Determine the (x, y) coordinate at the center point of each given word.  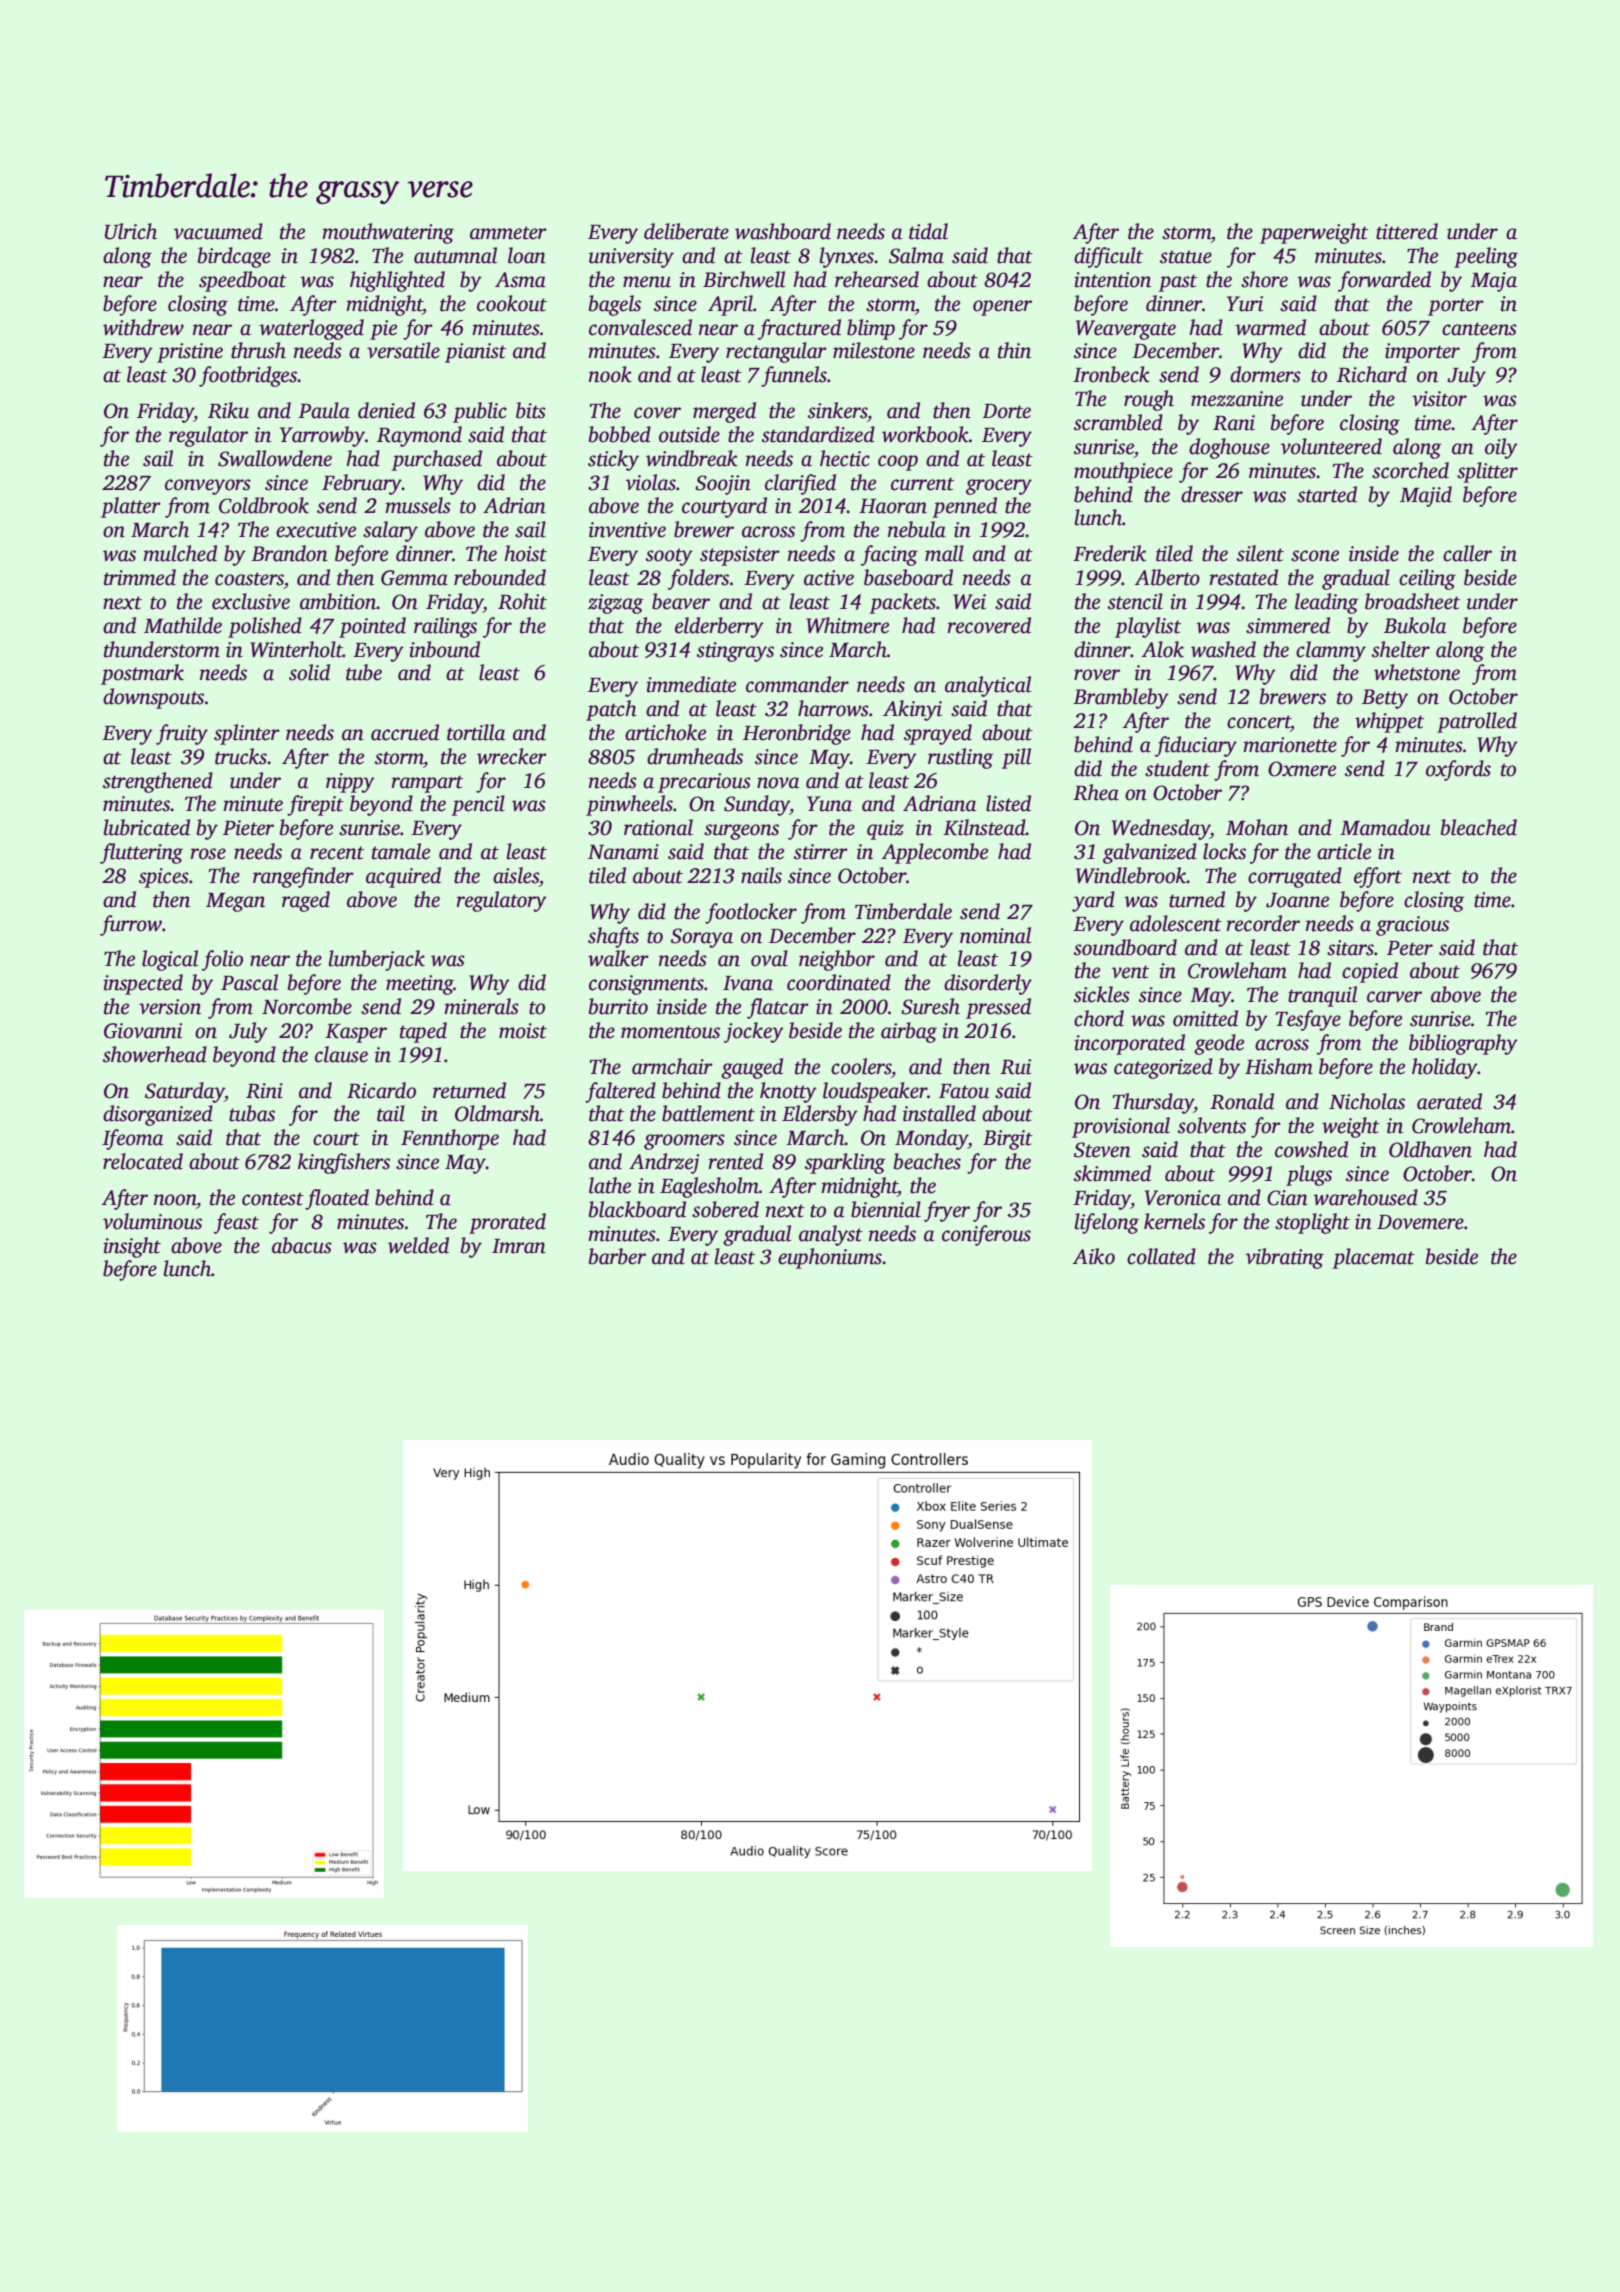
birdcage (234, 257)
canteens (1479, 329)
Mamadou (1385, 827)
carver (1394, 997)
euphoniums (830, 1258)
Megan (235, 902)
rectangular (776, 352)
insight (132, 1247)
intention (1112, 280)
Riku (228, 410)
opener (1002, 308)
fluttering (141, 853)
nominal (995, 935)
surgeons (741, 832)
